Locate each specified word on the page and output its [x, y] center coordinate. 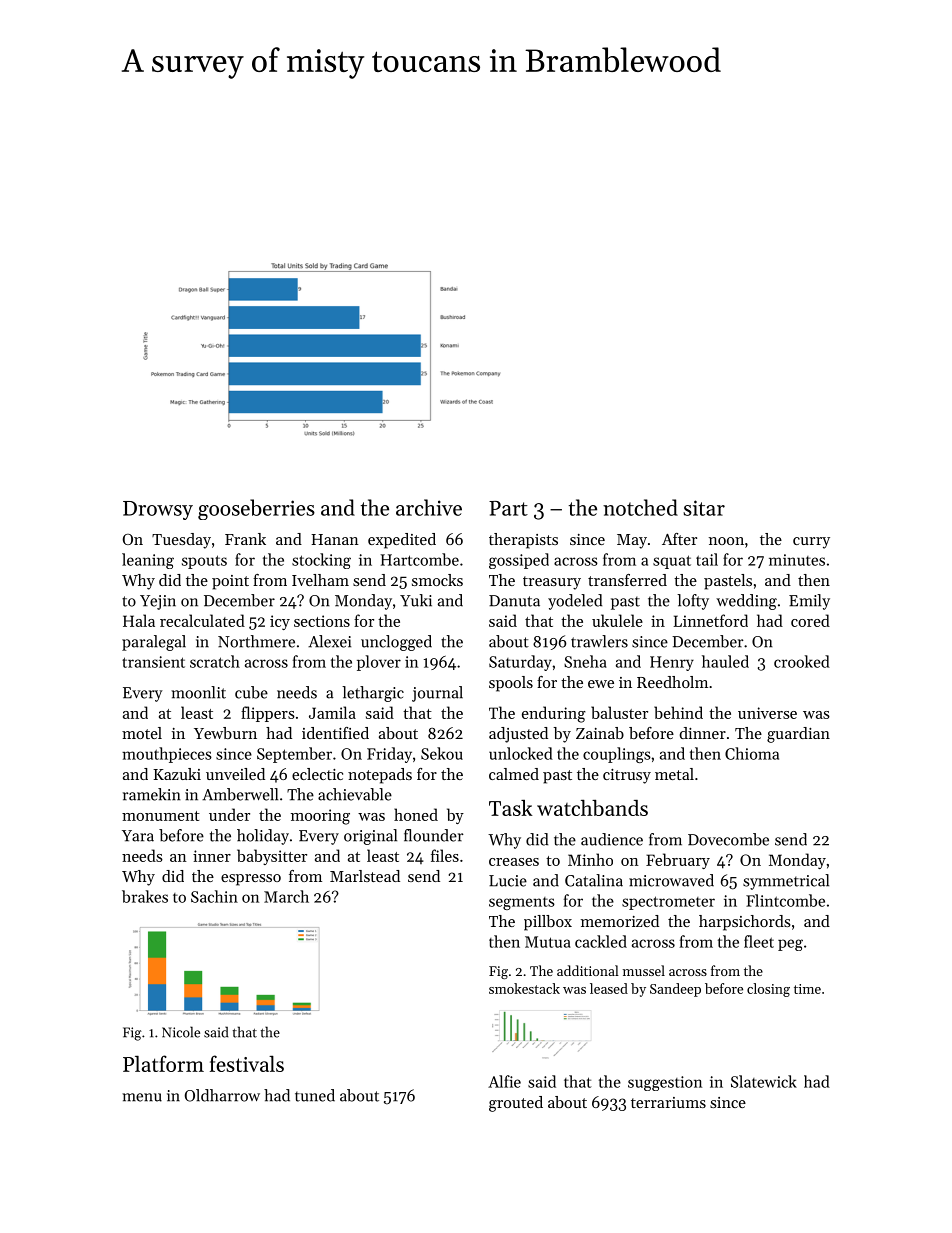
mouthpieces [167, 755]
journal [437, 694]
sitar [704, 508]
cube [251, 692]
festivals [247, 1063]
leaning [148, 561]
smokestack [524, 988]
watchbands [592, 807]
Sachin [214, 896]
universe [767, 713]
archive [429, 507]
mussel [644, 970]
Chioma [752, 753]
